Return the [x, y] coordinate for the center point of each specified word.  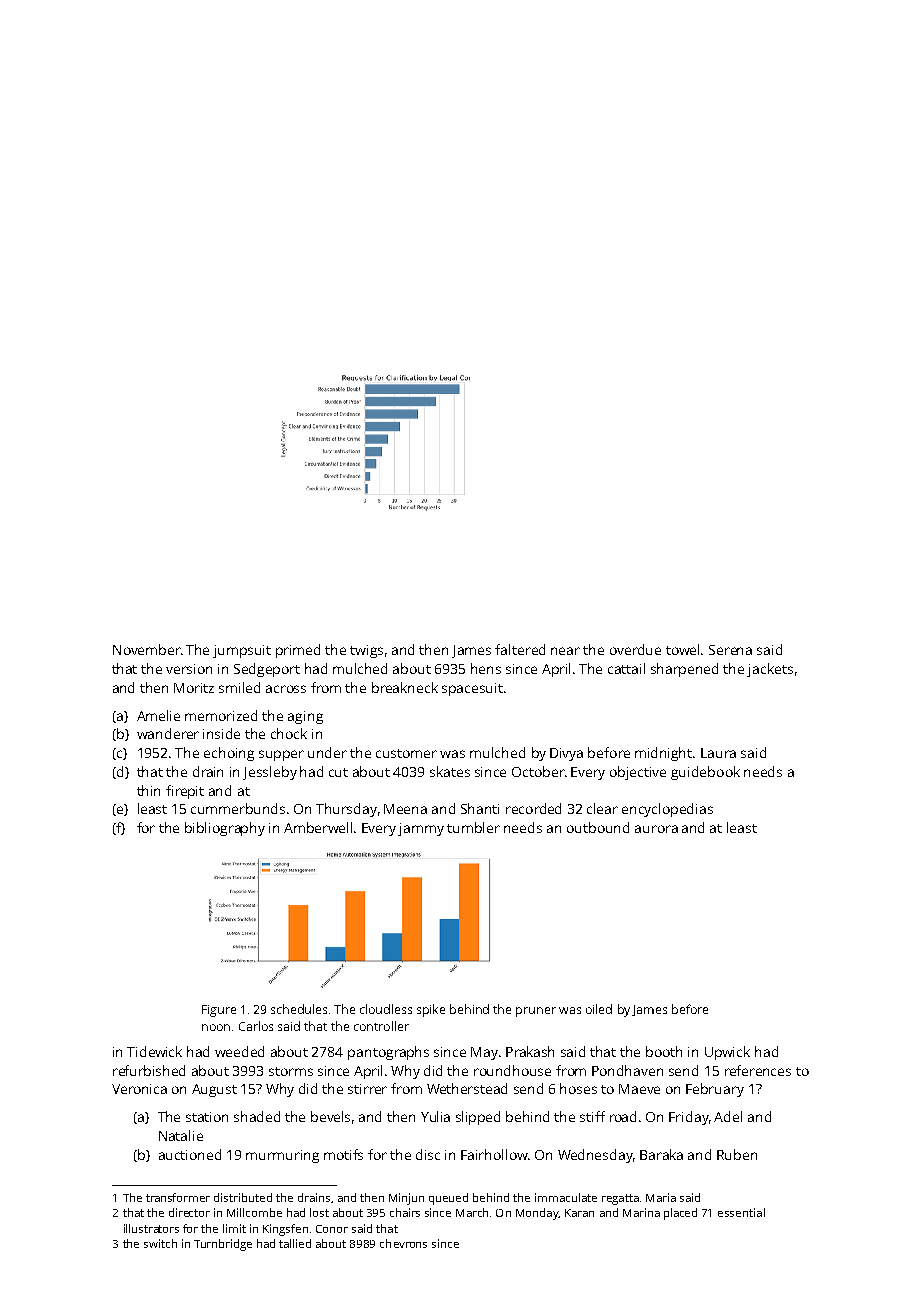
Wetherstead [467, 1088]
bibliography [225, 829]
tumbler [473, 827]
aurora [656, 829]
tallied [295, 1243]
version [189, 669]
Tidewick [154, 1051]
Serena [730, 650]
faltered [520, 649]
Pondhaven [627, 1070]
